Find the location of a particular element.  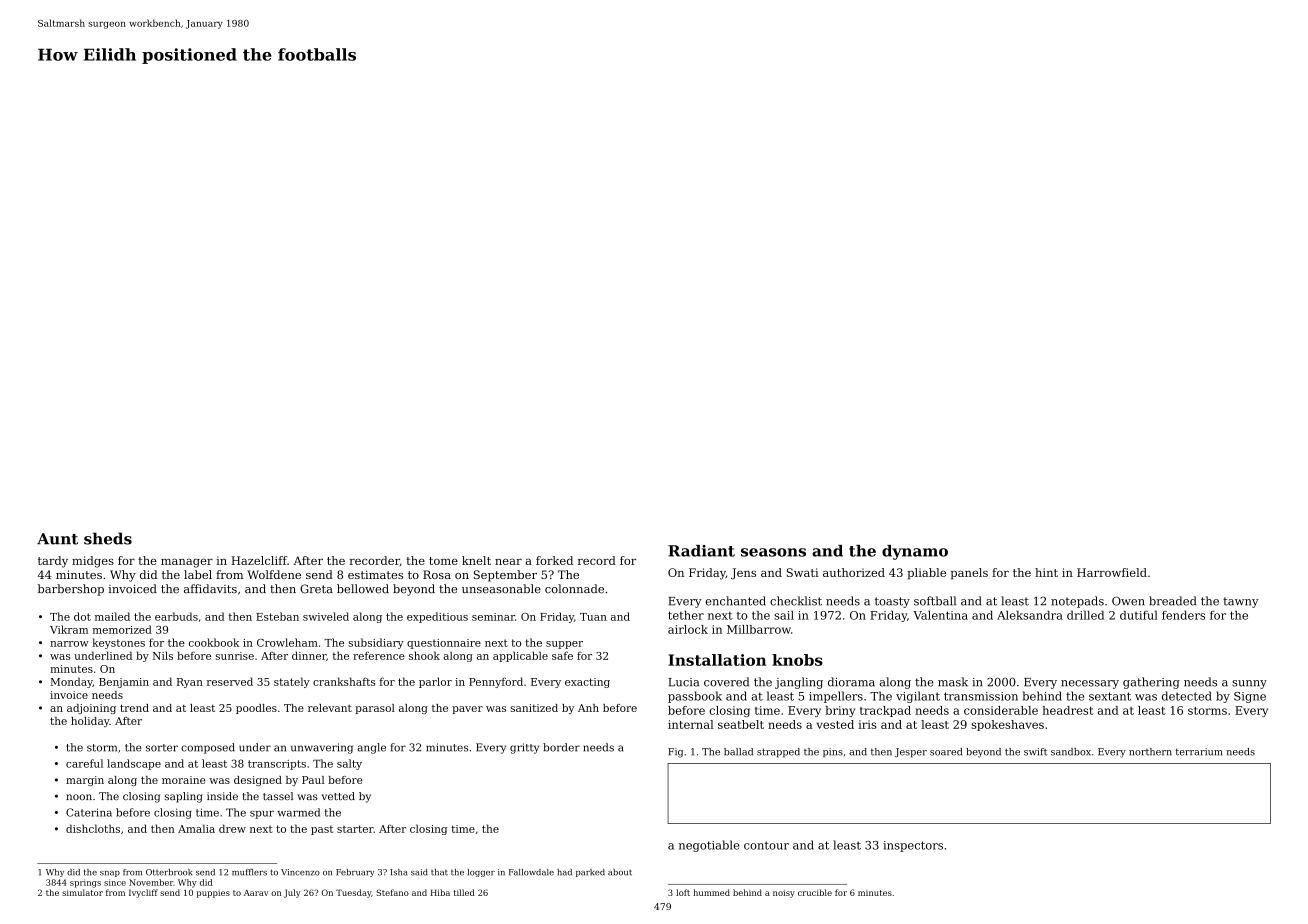

midges is located at coordinates (93, 562).
